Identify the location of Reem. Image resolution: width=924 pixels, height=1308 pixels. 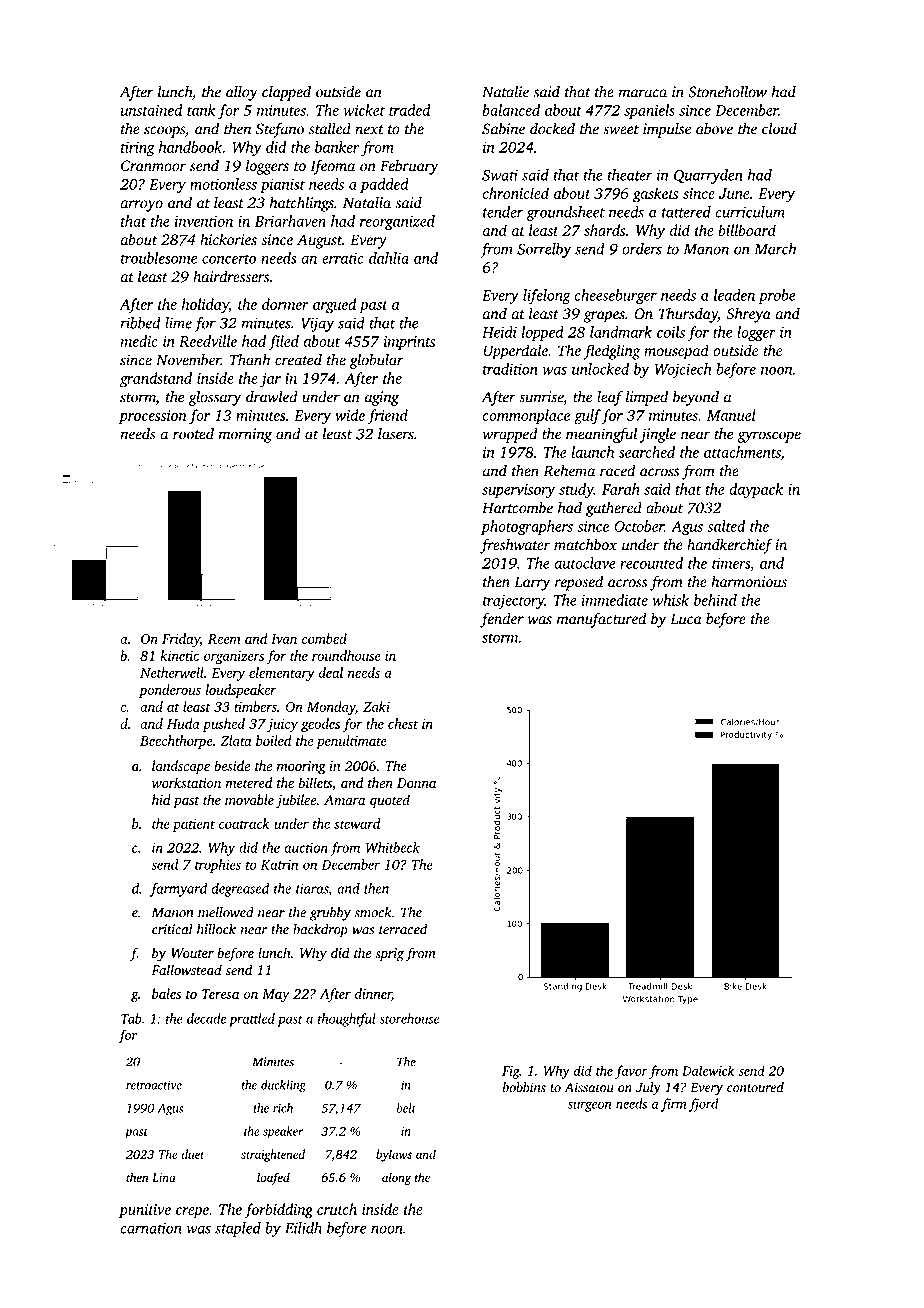
(224, 639).
